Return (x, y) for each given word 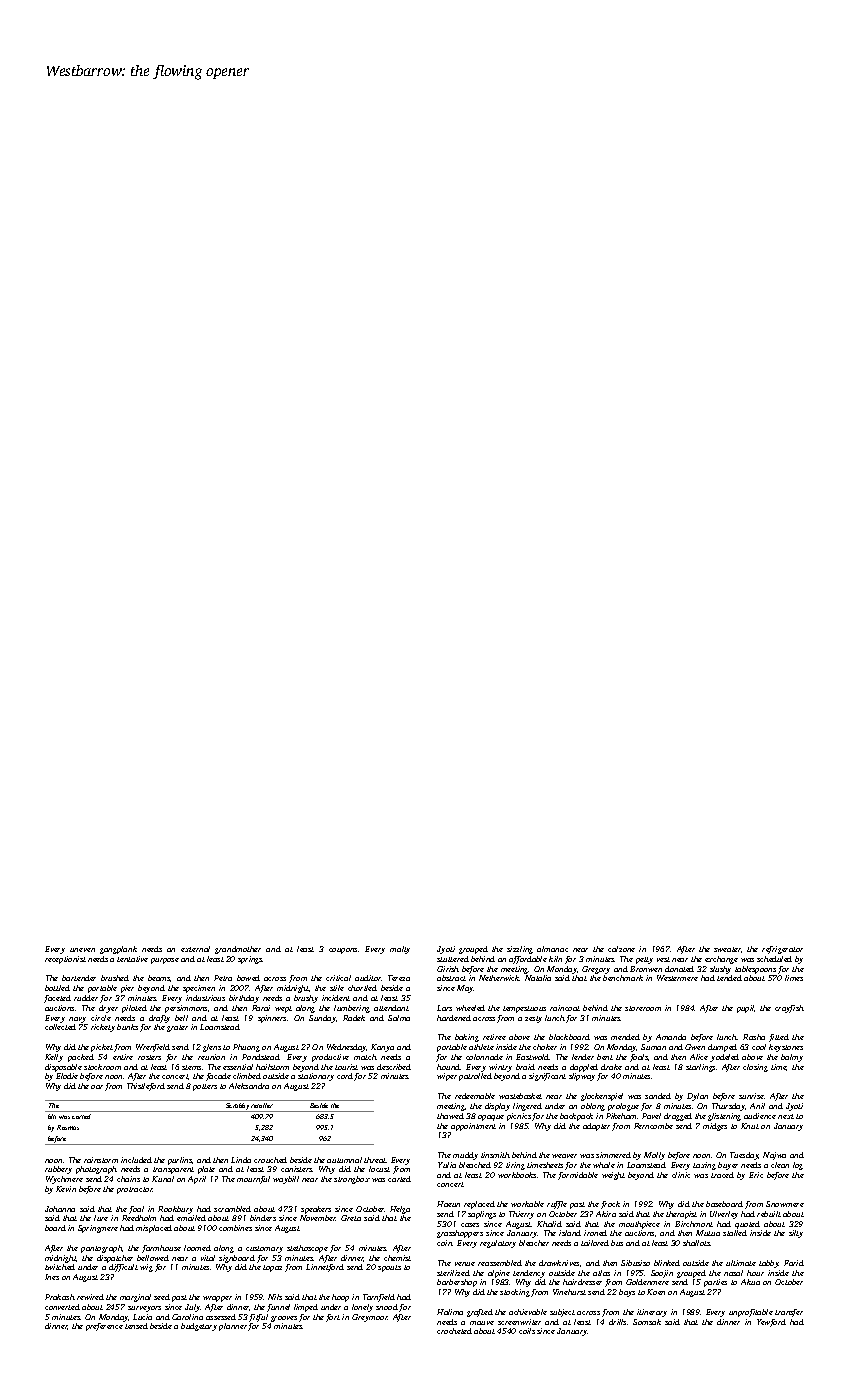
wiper (447, 1077)
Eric (756, 1175)
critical (338, 978)
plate (206, 1170)
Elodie (67, 1076)
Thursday (728, 1107)
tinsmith (495, 1155)
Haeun (448, 1204)
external (195, 949)
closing (755, 1068)
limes (794, 978)
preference (104, 1327)
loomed (197, 1248)
